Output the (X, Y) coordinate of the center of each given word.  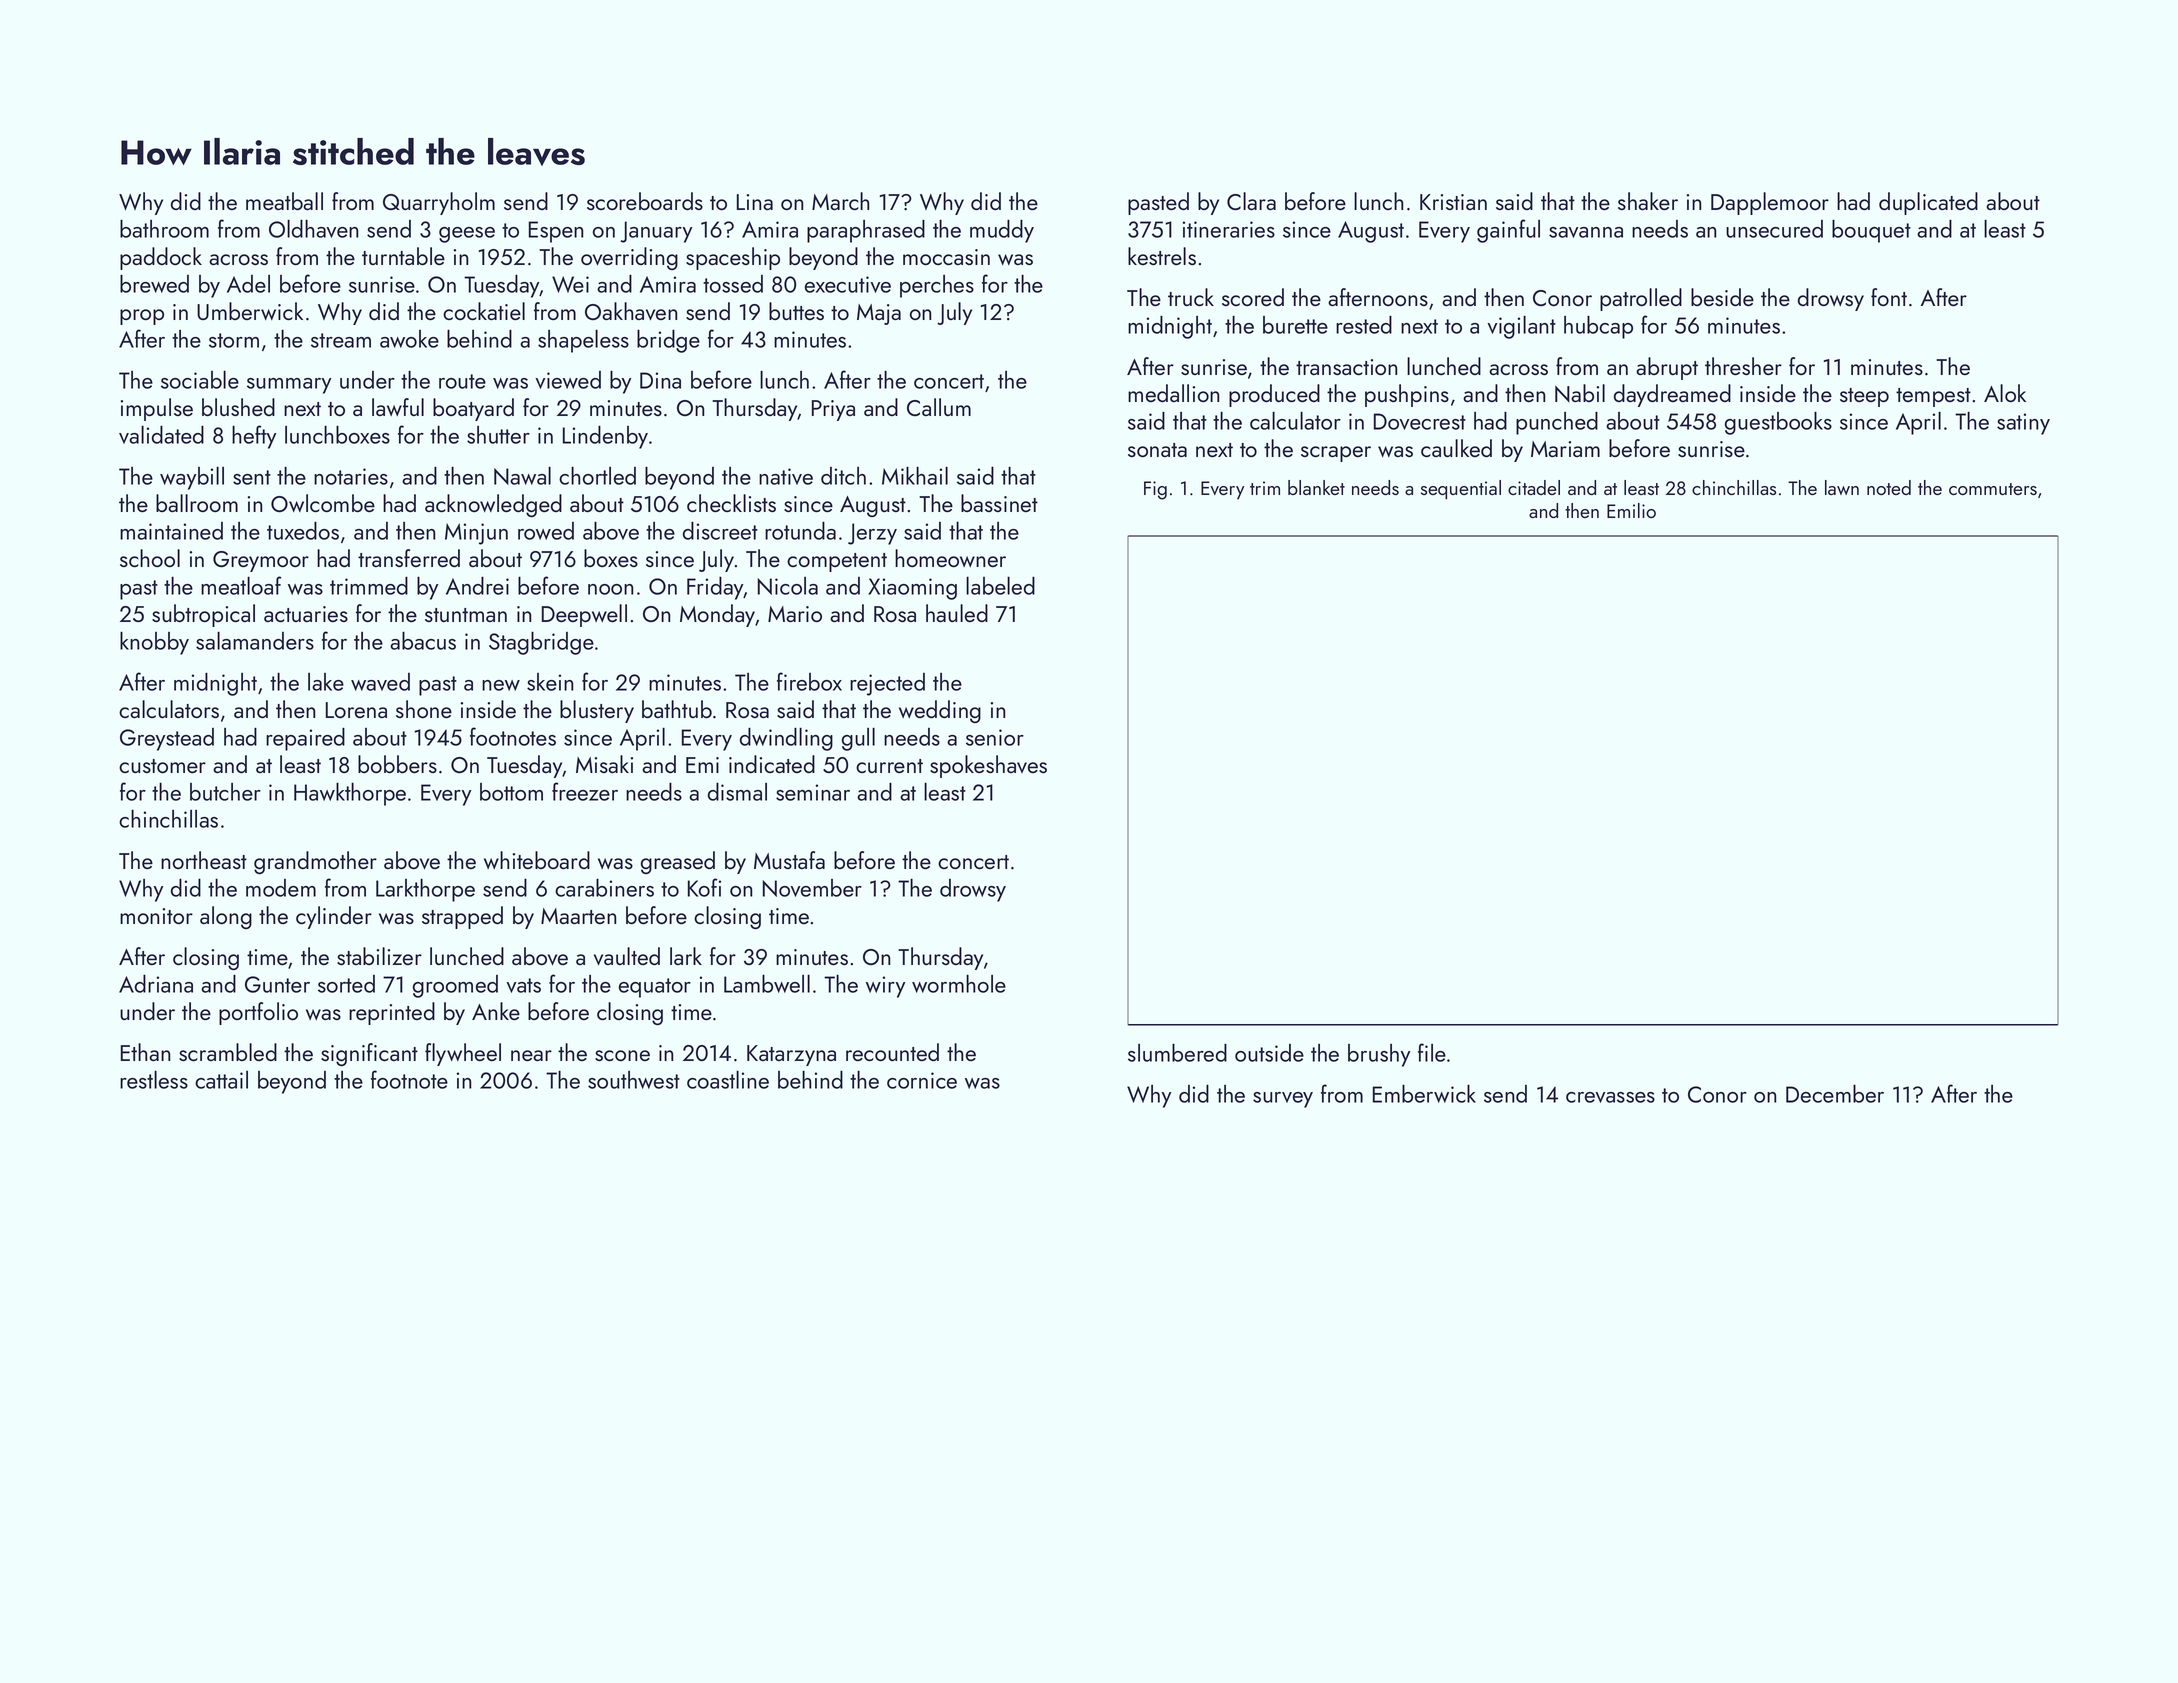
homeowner (950, 558)
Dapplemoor (1770, 203)
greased (678, 862)
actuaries (306, 614)
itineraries (1229, 229)
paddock (161, 258)
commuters (1993, 489)
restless (154, 1079)
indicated (772, 764)
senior (995, 737)
